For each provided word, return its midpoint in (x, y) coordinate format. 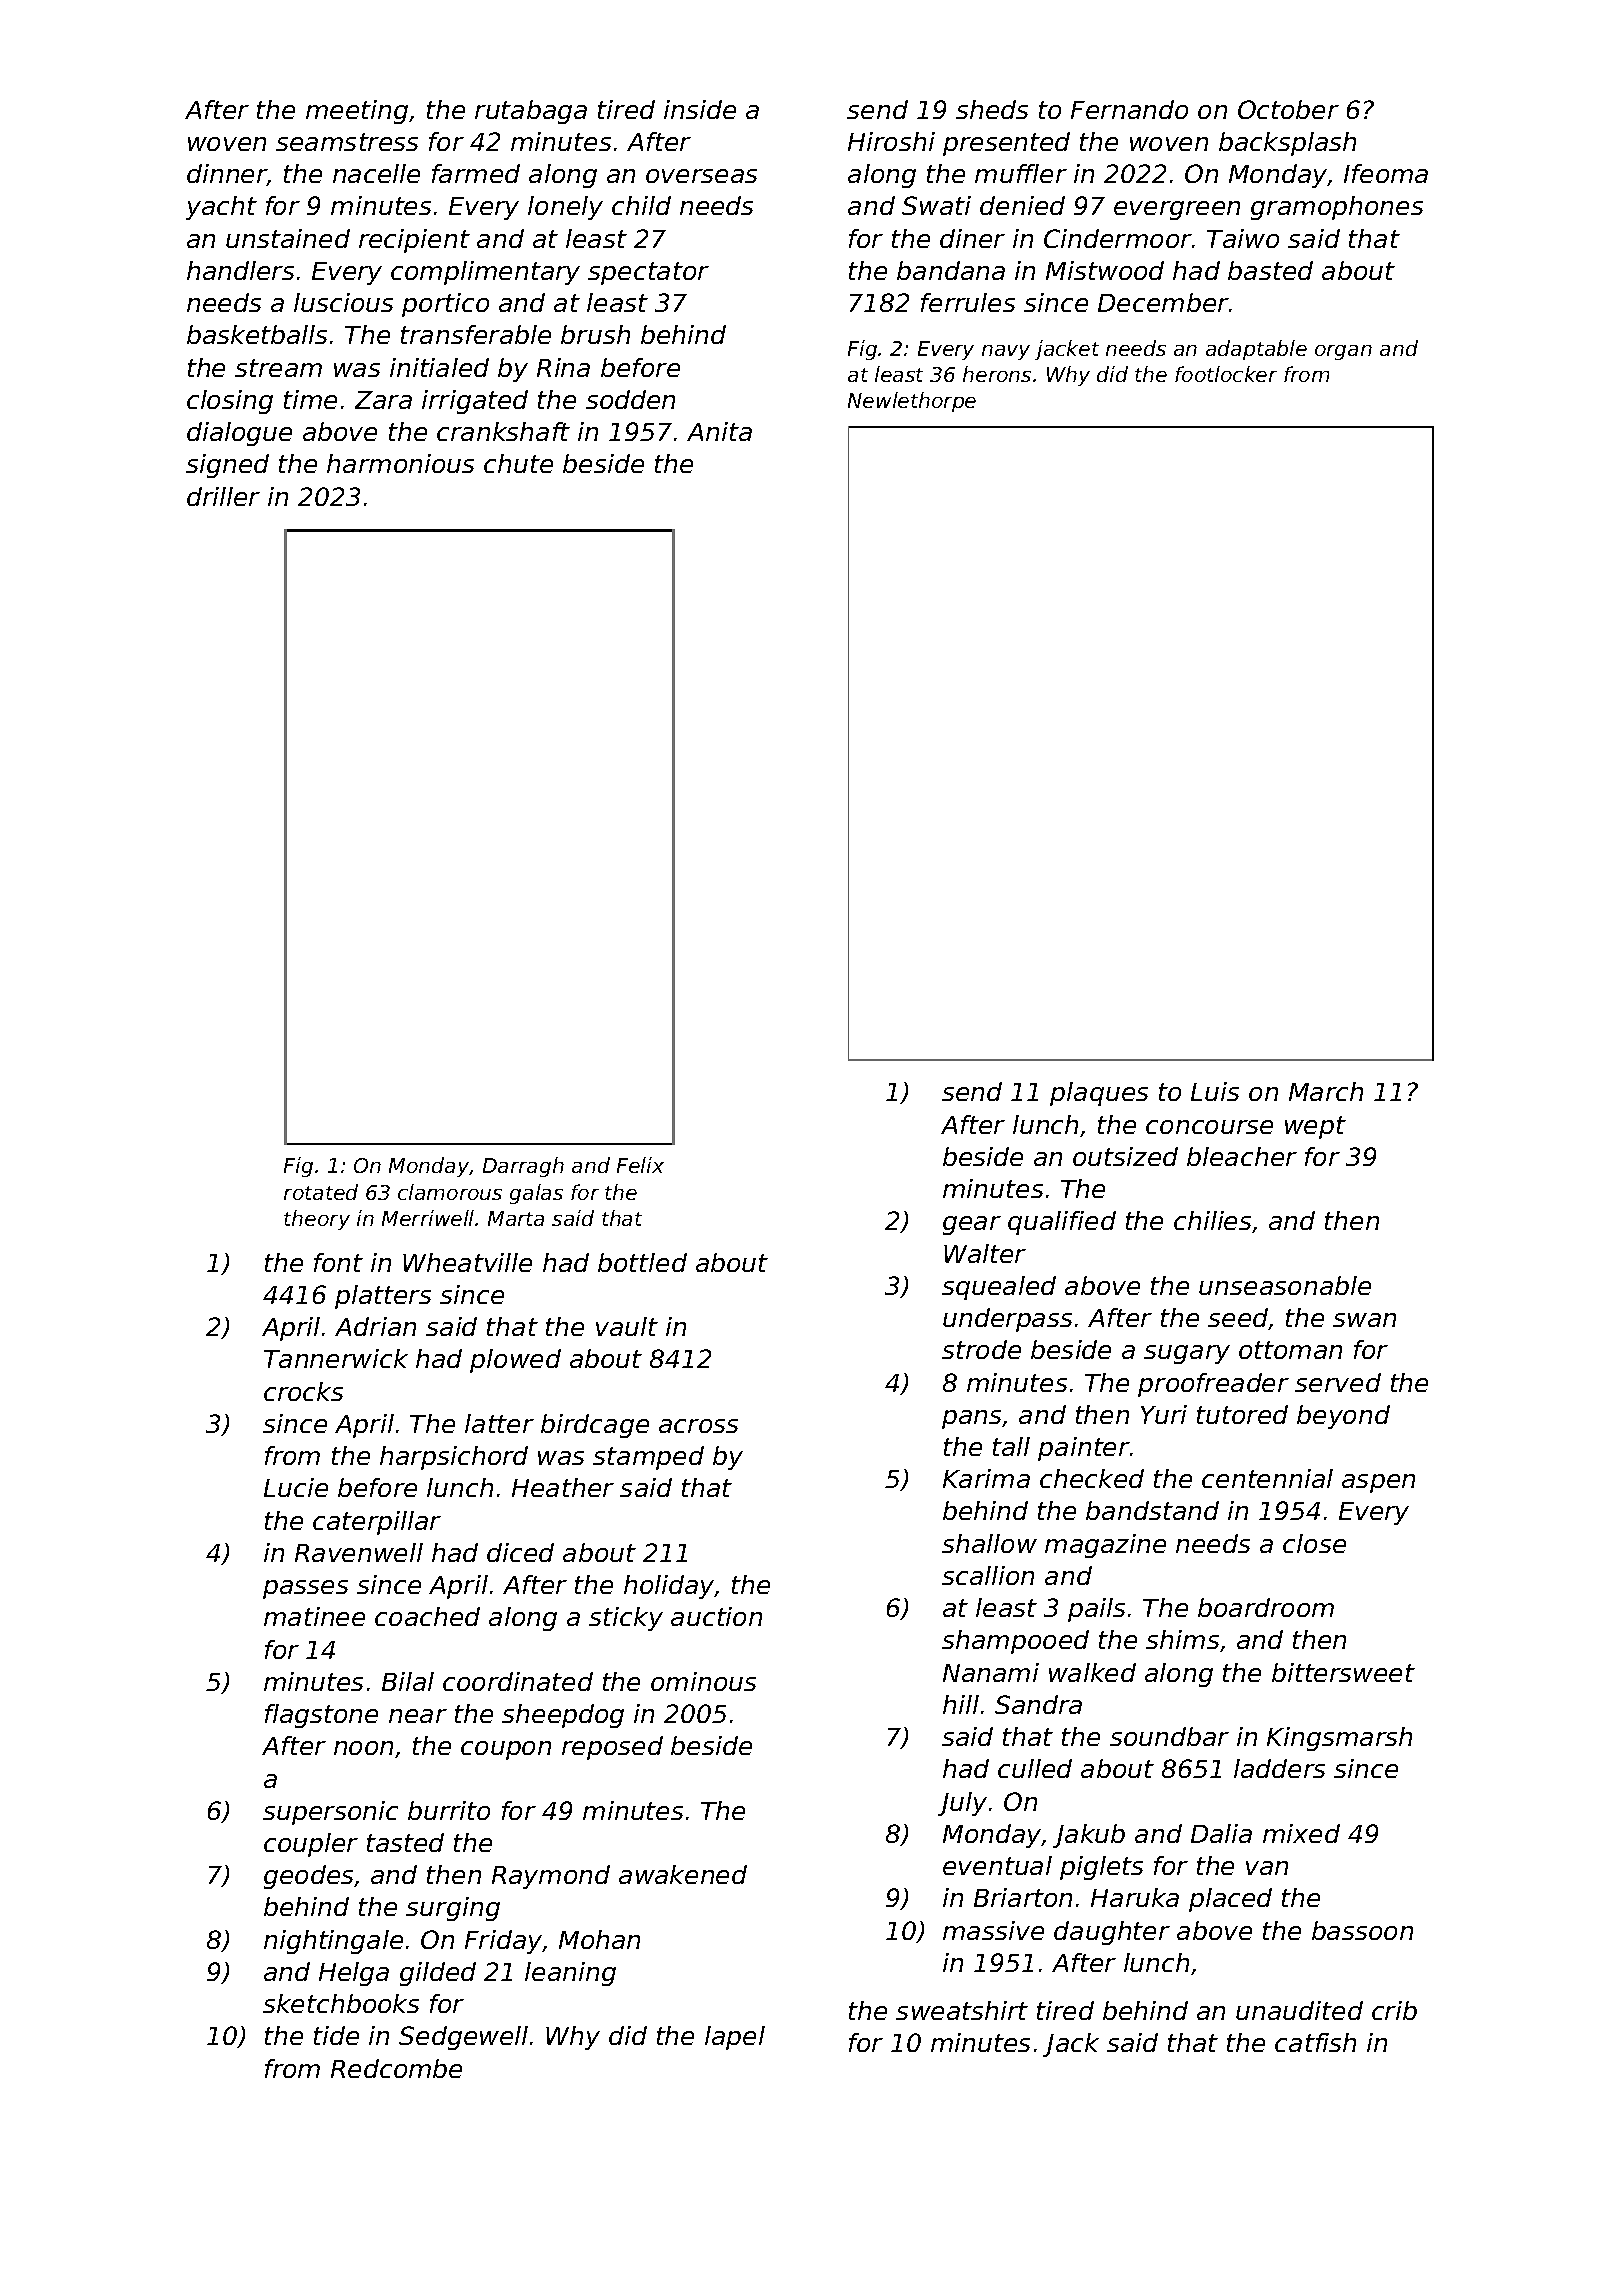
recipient (414, 241)
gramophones (1337, 208)
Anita (719, 431)
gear (972, 1225)
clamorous (450, 1192)
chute (518, 463)
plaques (1099, 1094)
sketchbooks (341, 2003)
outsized (1125, 1156)
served (1338, 1382)
